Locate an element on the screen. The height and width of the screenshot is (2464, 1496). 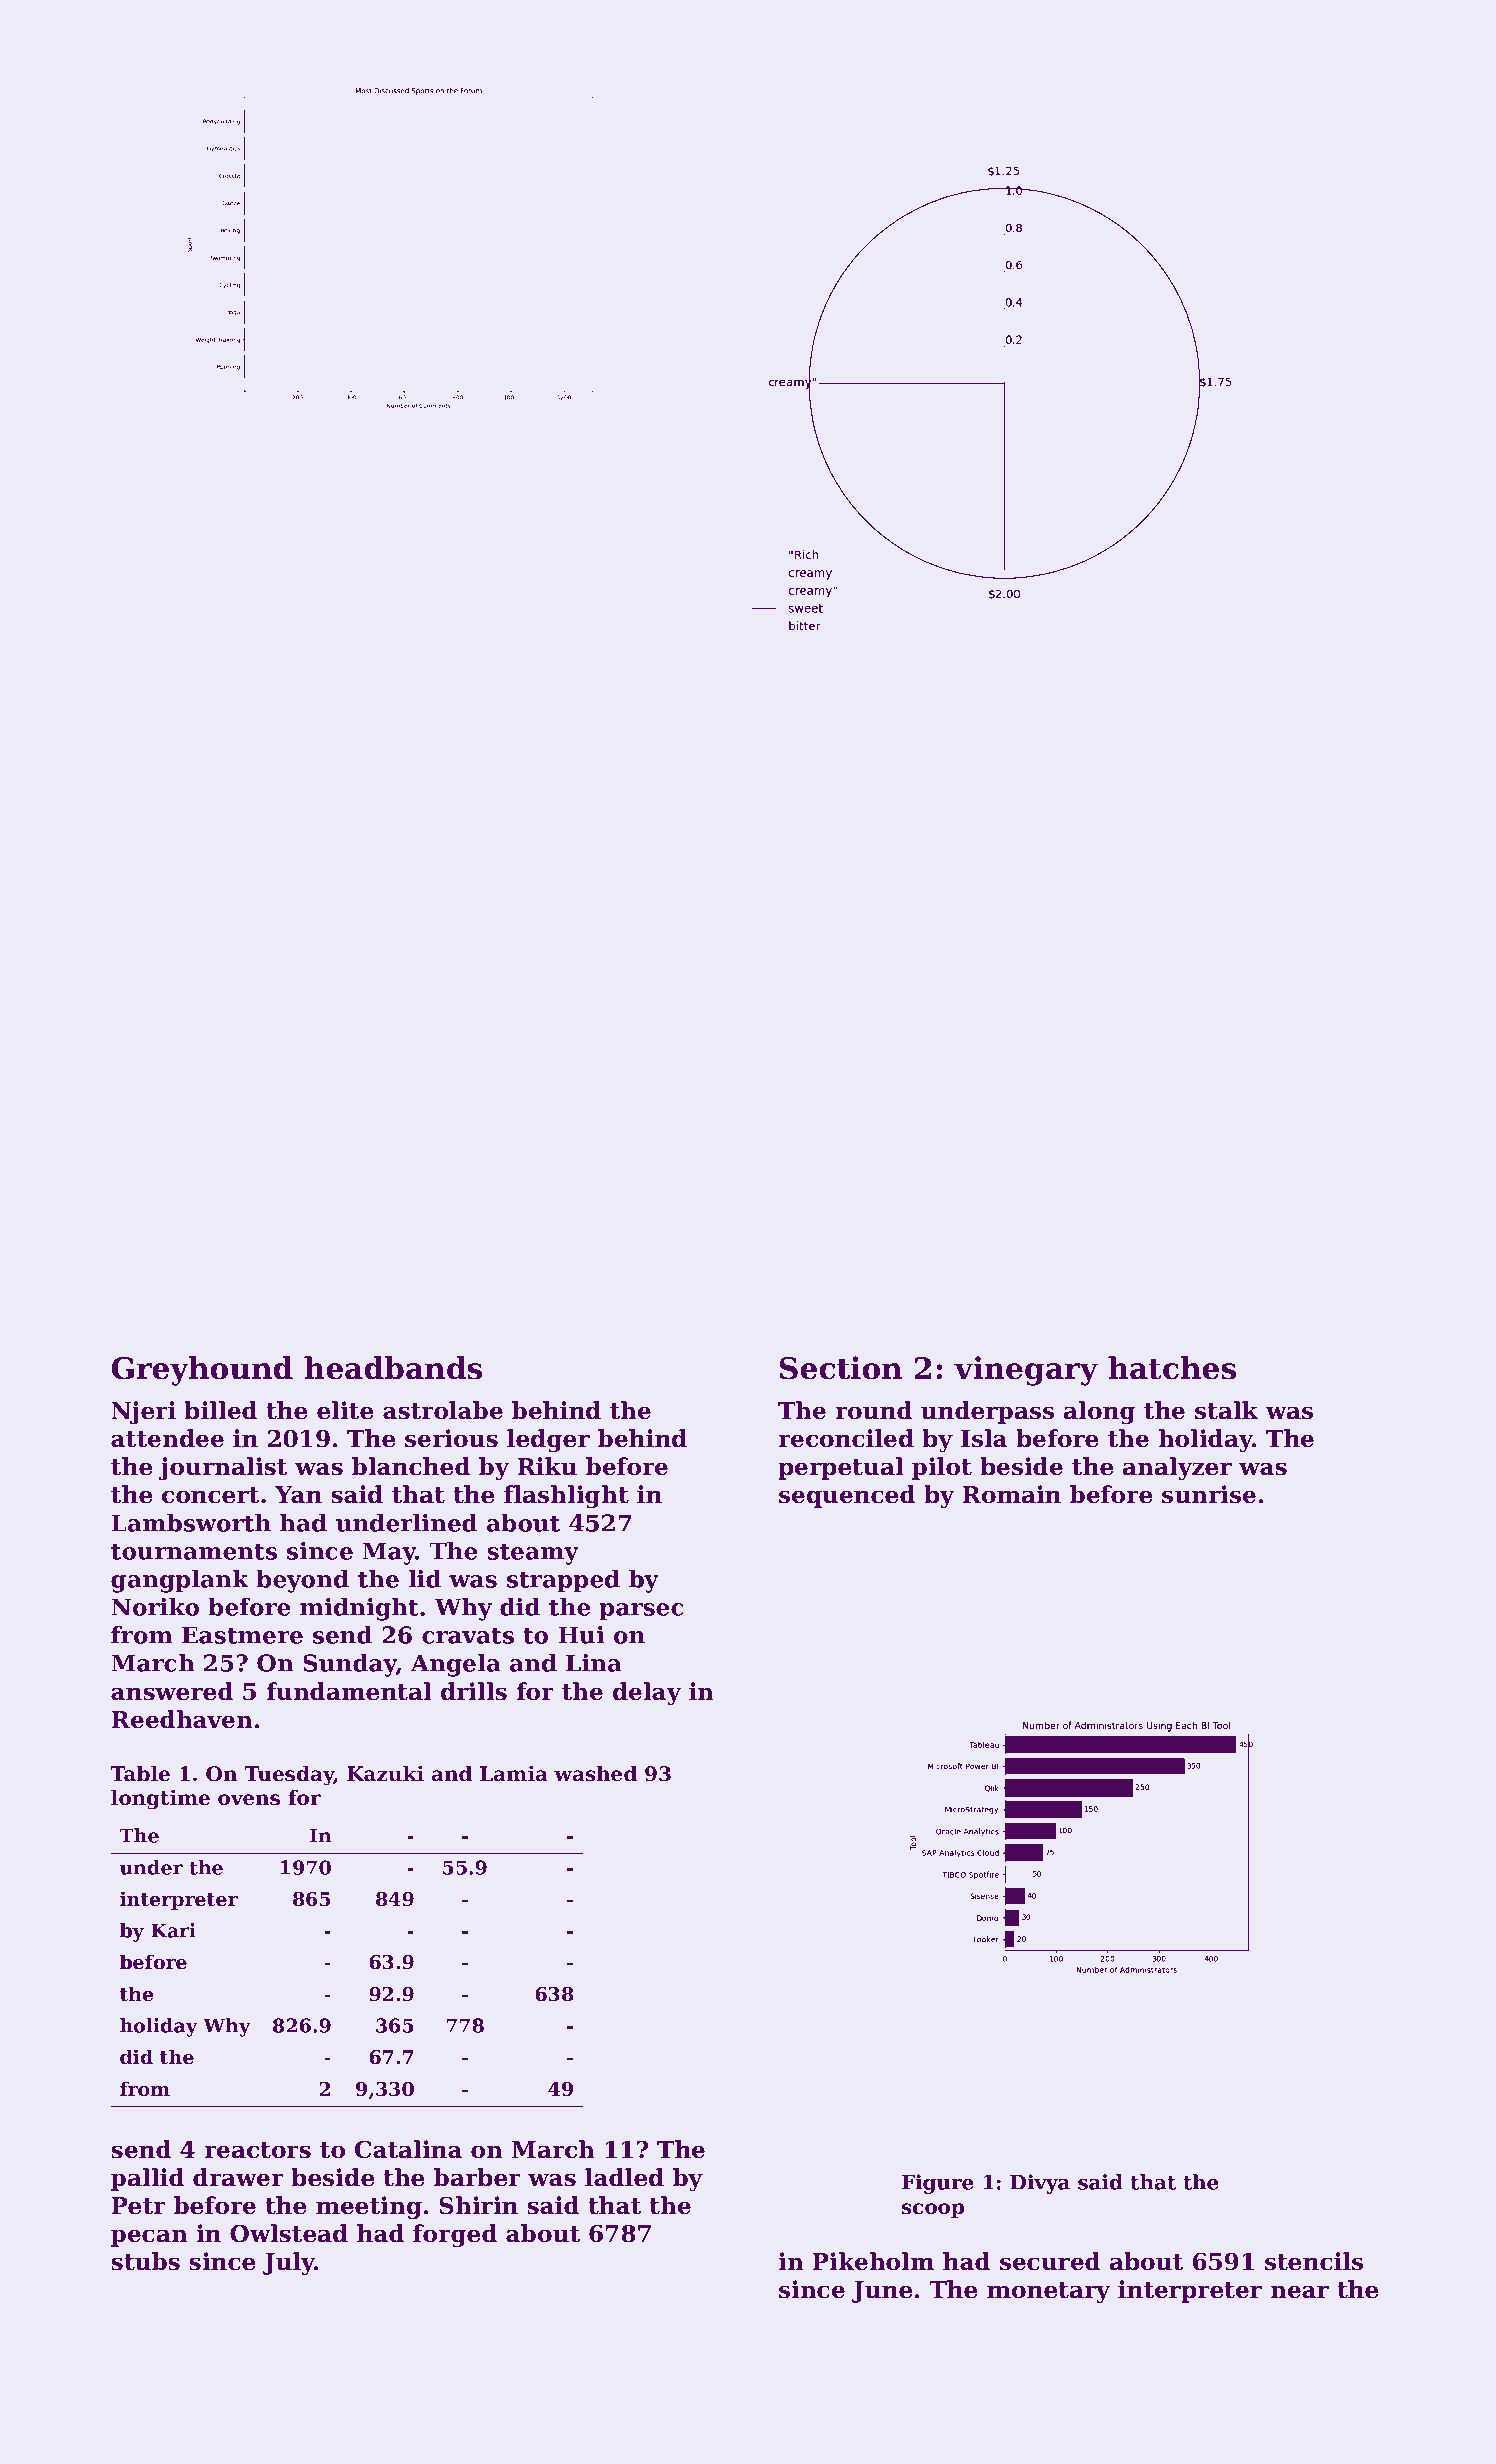
Divya is located at coordinates (1040, 2184).
